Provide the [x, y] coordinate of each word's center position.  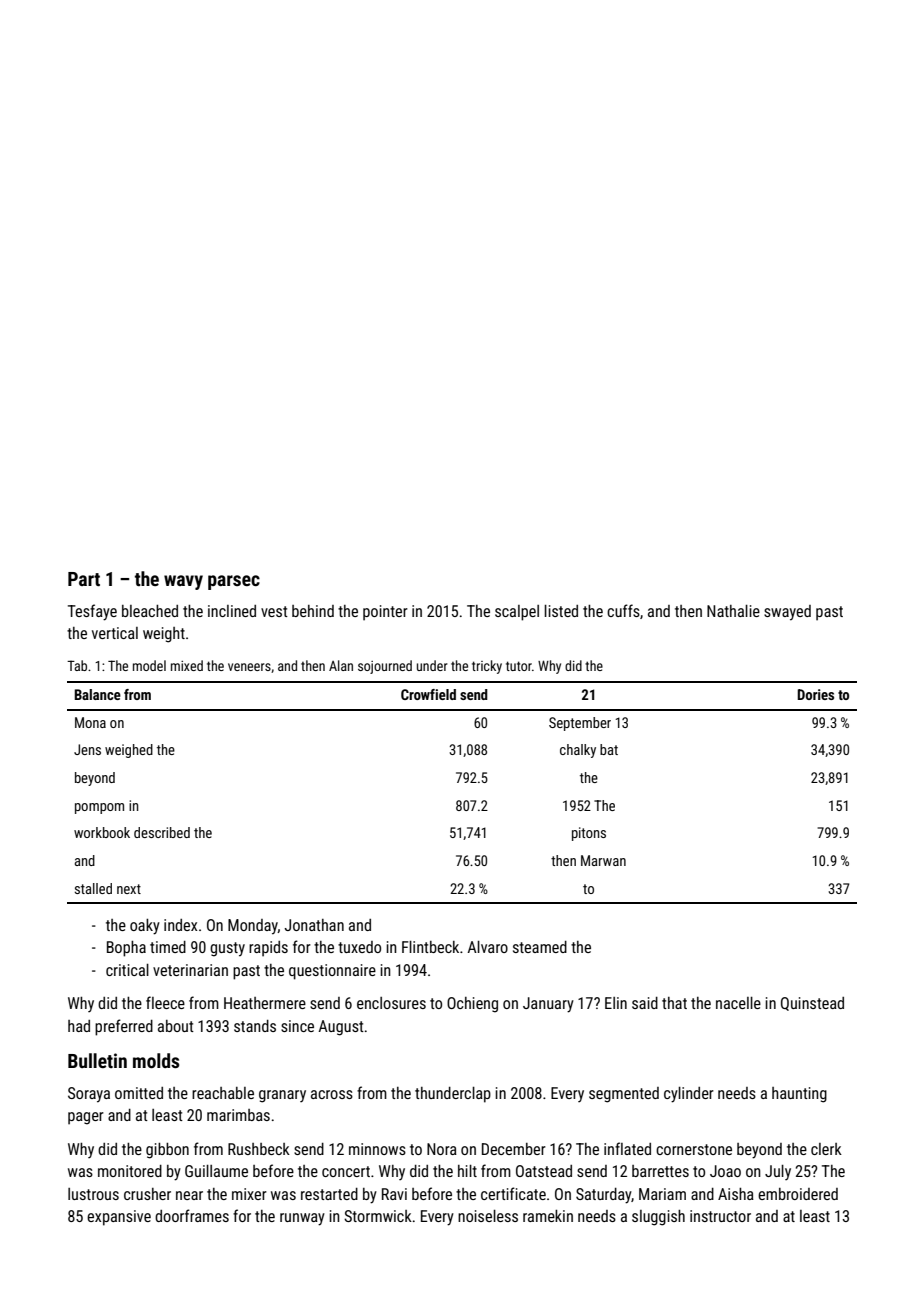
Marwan [603, 860]
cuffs [623, 610]
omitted [139, 1093]
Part [84, 579]
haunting [799, 1095]
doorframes [192, 1215]
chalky [578, 751]
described [162, 832]
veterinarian [190, 970]
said [645, 1003]
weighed [129, 751]
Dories [815, 694]
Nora [442, 1149]
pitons [589, 834]
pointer [385, 613]
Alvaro [487, 947]
